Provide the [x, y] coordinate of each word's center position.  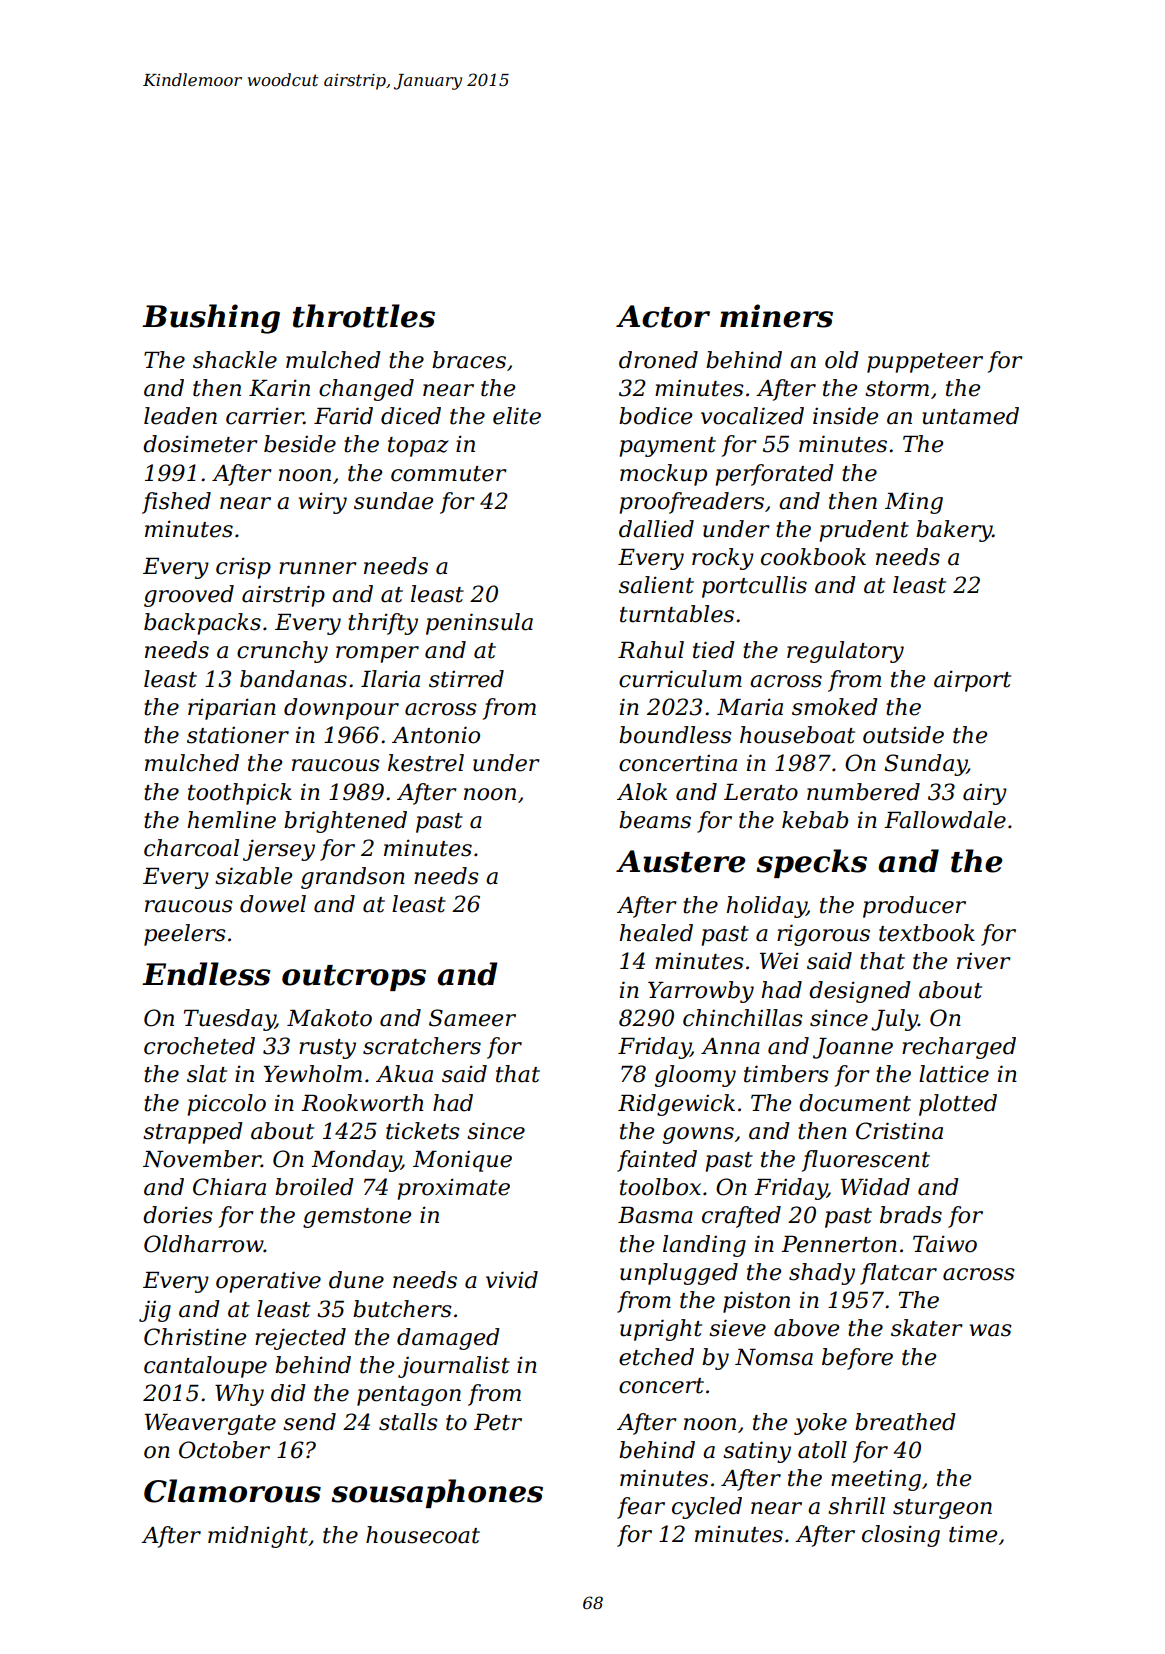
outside [903, 735]
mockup [663, 475]
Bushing [211, 319]
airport [972, 681]
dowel [273, 904]
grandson [353, 878]
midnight [258, 1537]
